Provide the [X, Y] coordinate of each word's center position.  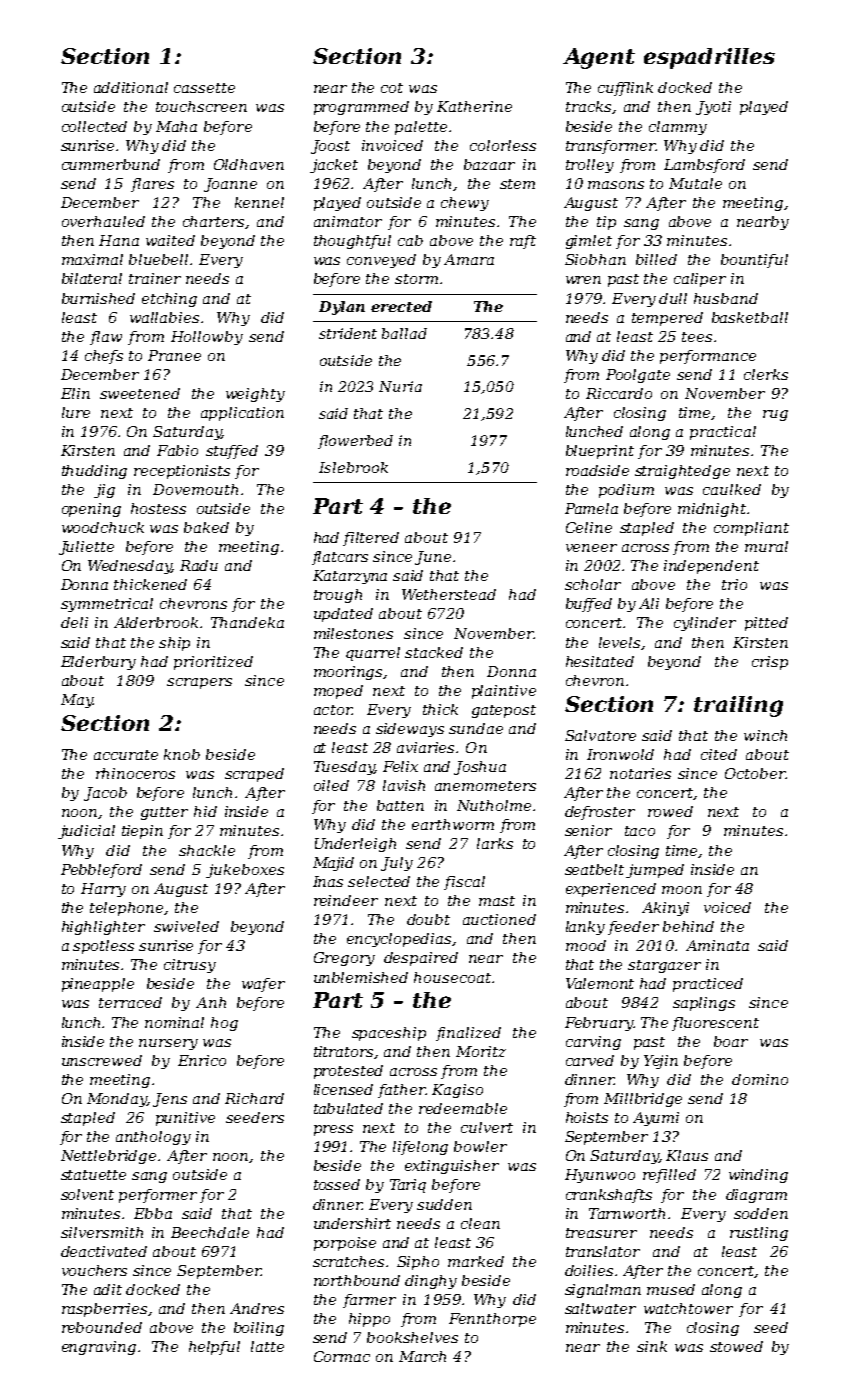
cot [392, 88]
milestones [353, 633]
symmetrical [107, 605]
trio [734, 584]
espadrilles [709, 58]
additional [131, 87]
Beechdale [210, 1232]
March [422, 1356]
